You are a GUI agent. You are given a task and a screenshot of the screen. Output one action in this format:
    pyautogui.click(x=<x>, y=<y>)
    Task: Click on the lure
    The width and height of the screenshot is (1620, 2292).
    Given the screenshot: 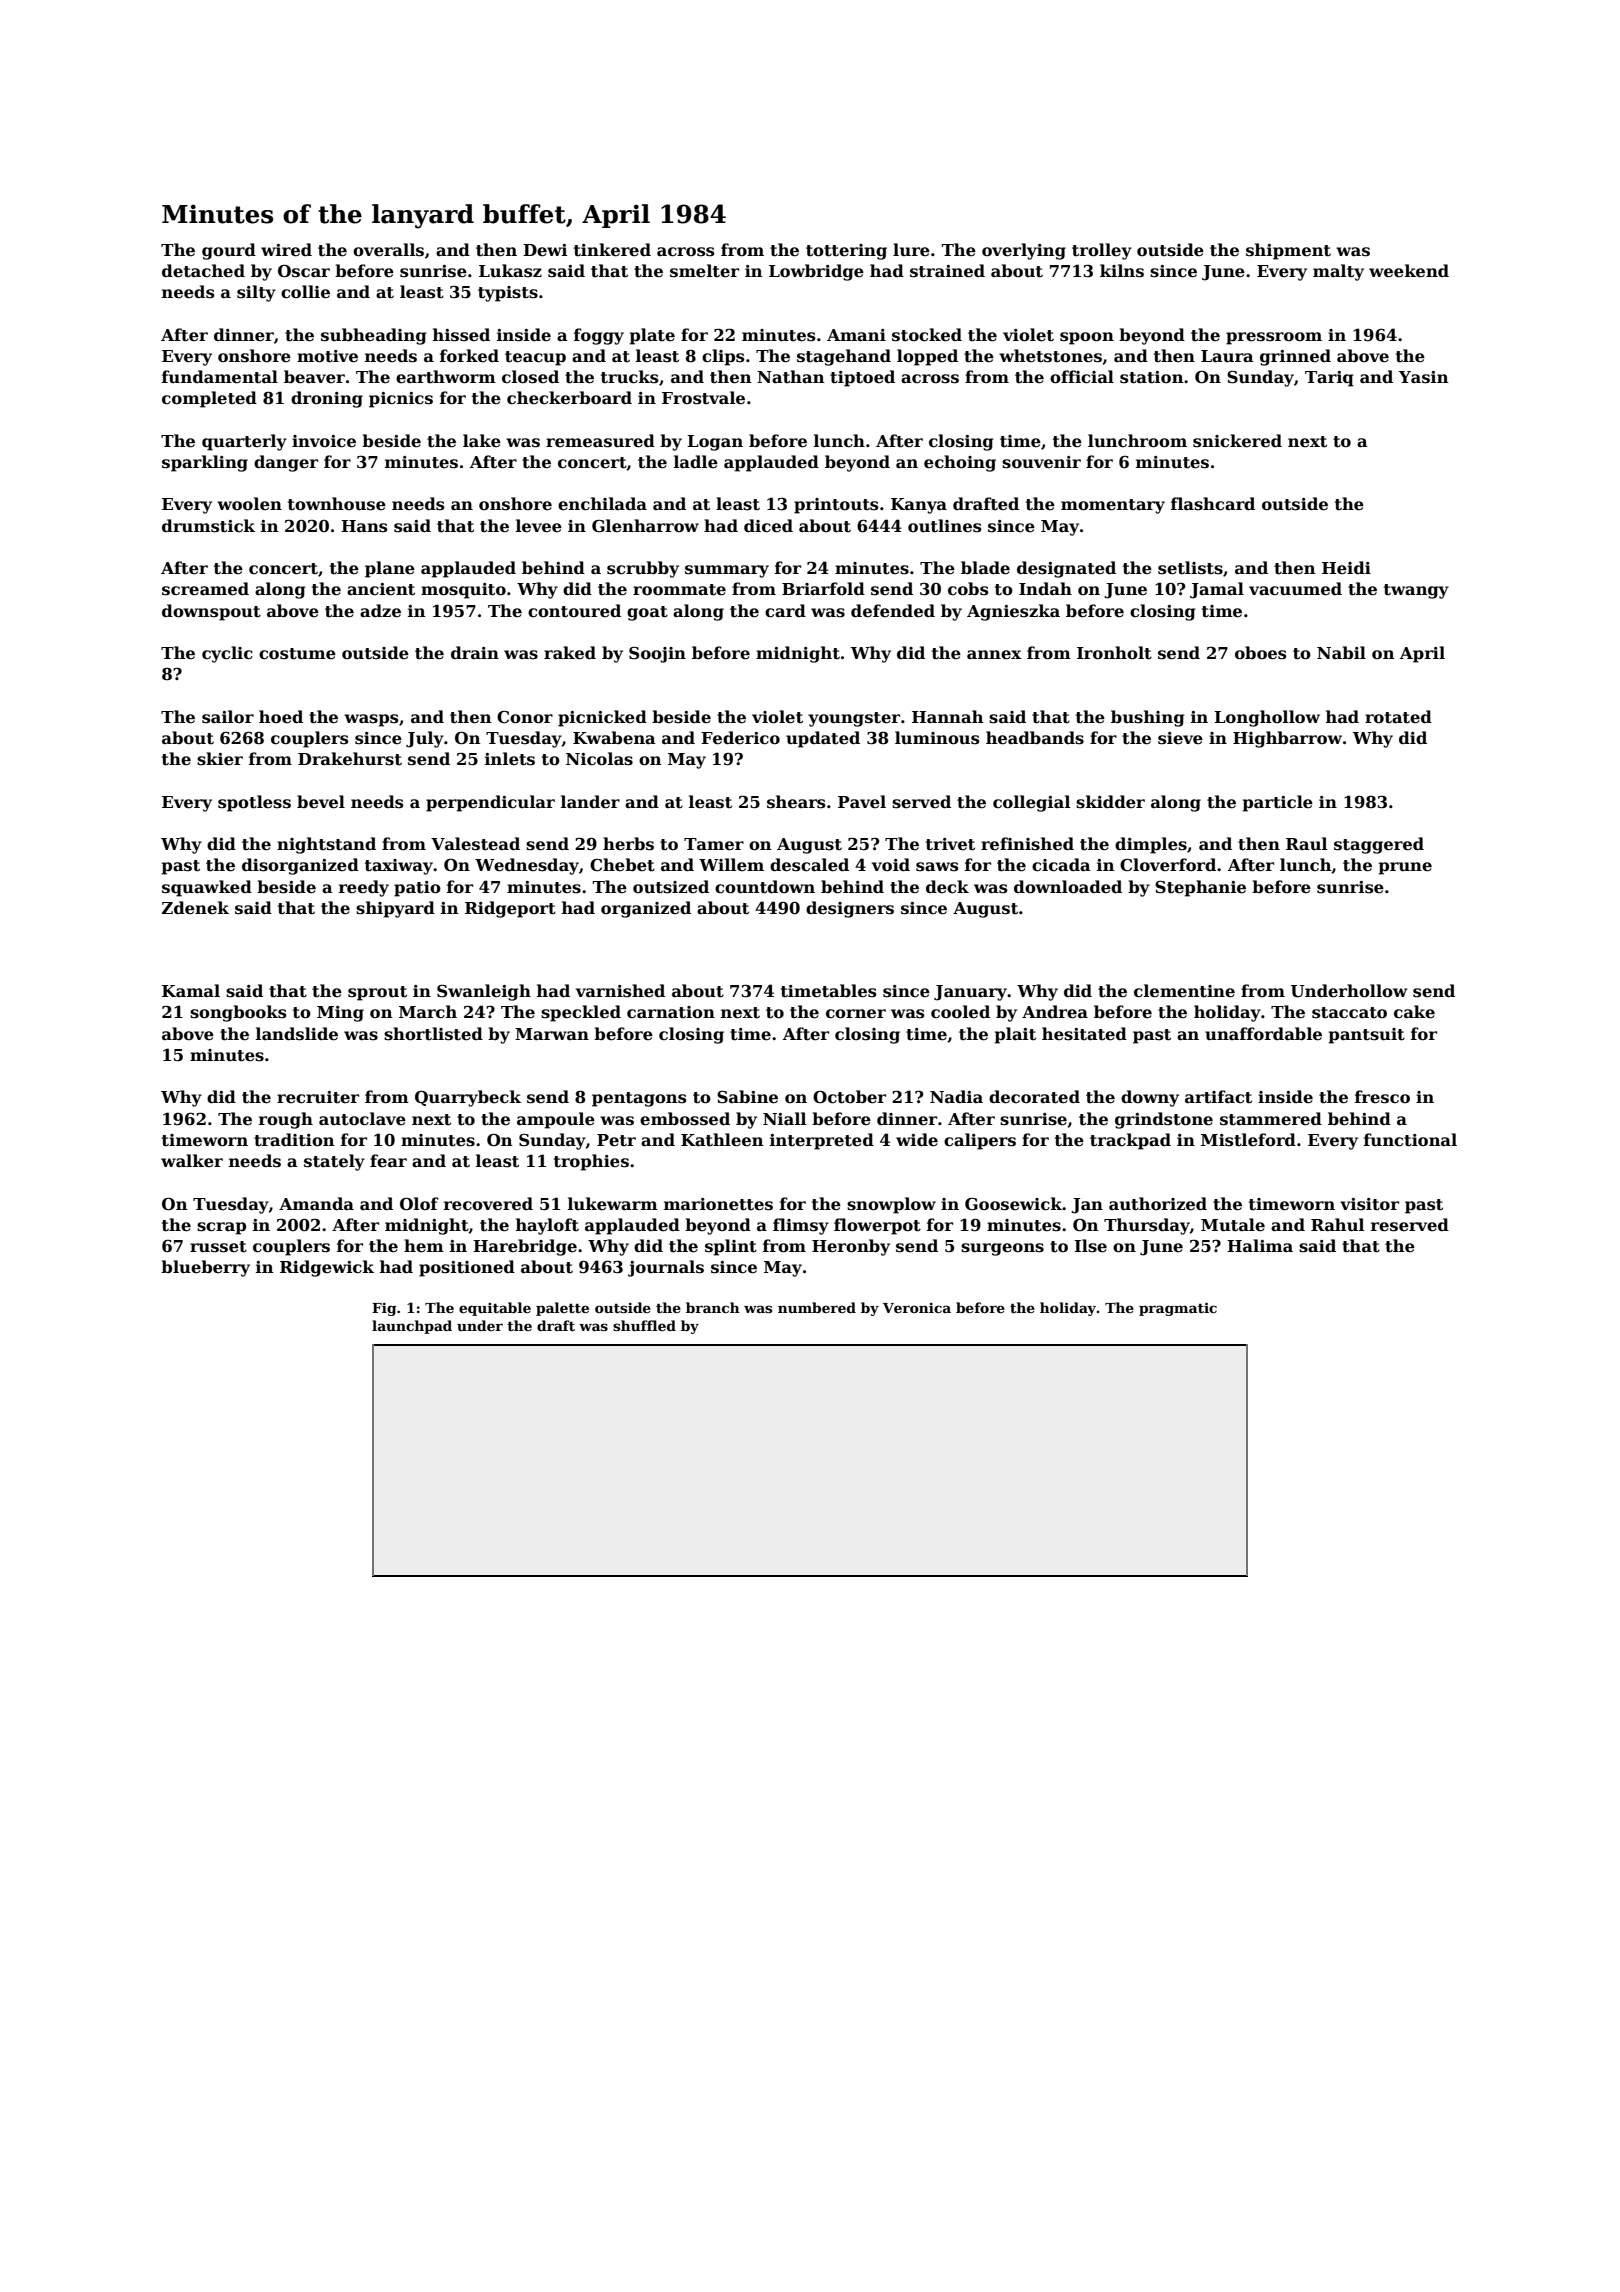 What is the action you would take?
    pyautogui.click(x=911, y=249)
